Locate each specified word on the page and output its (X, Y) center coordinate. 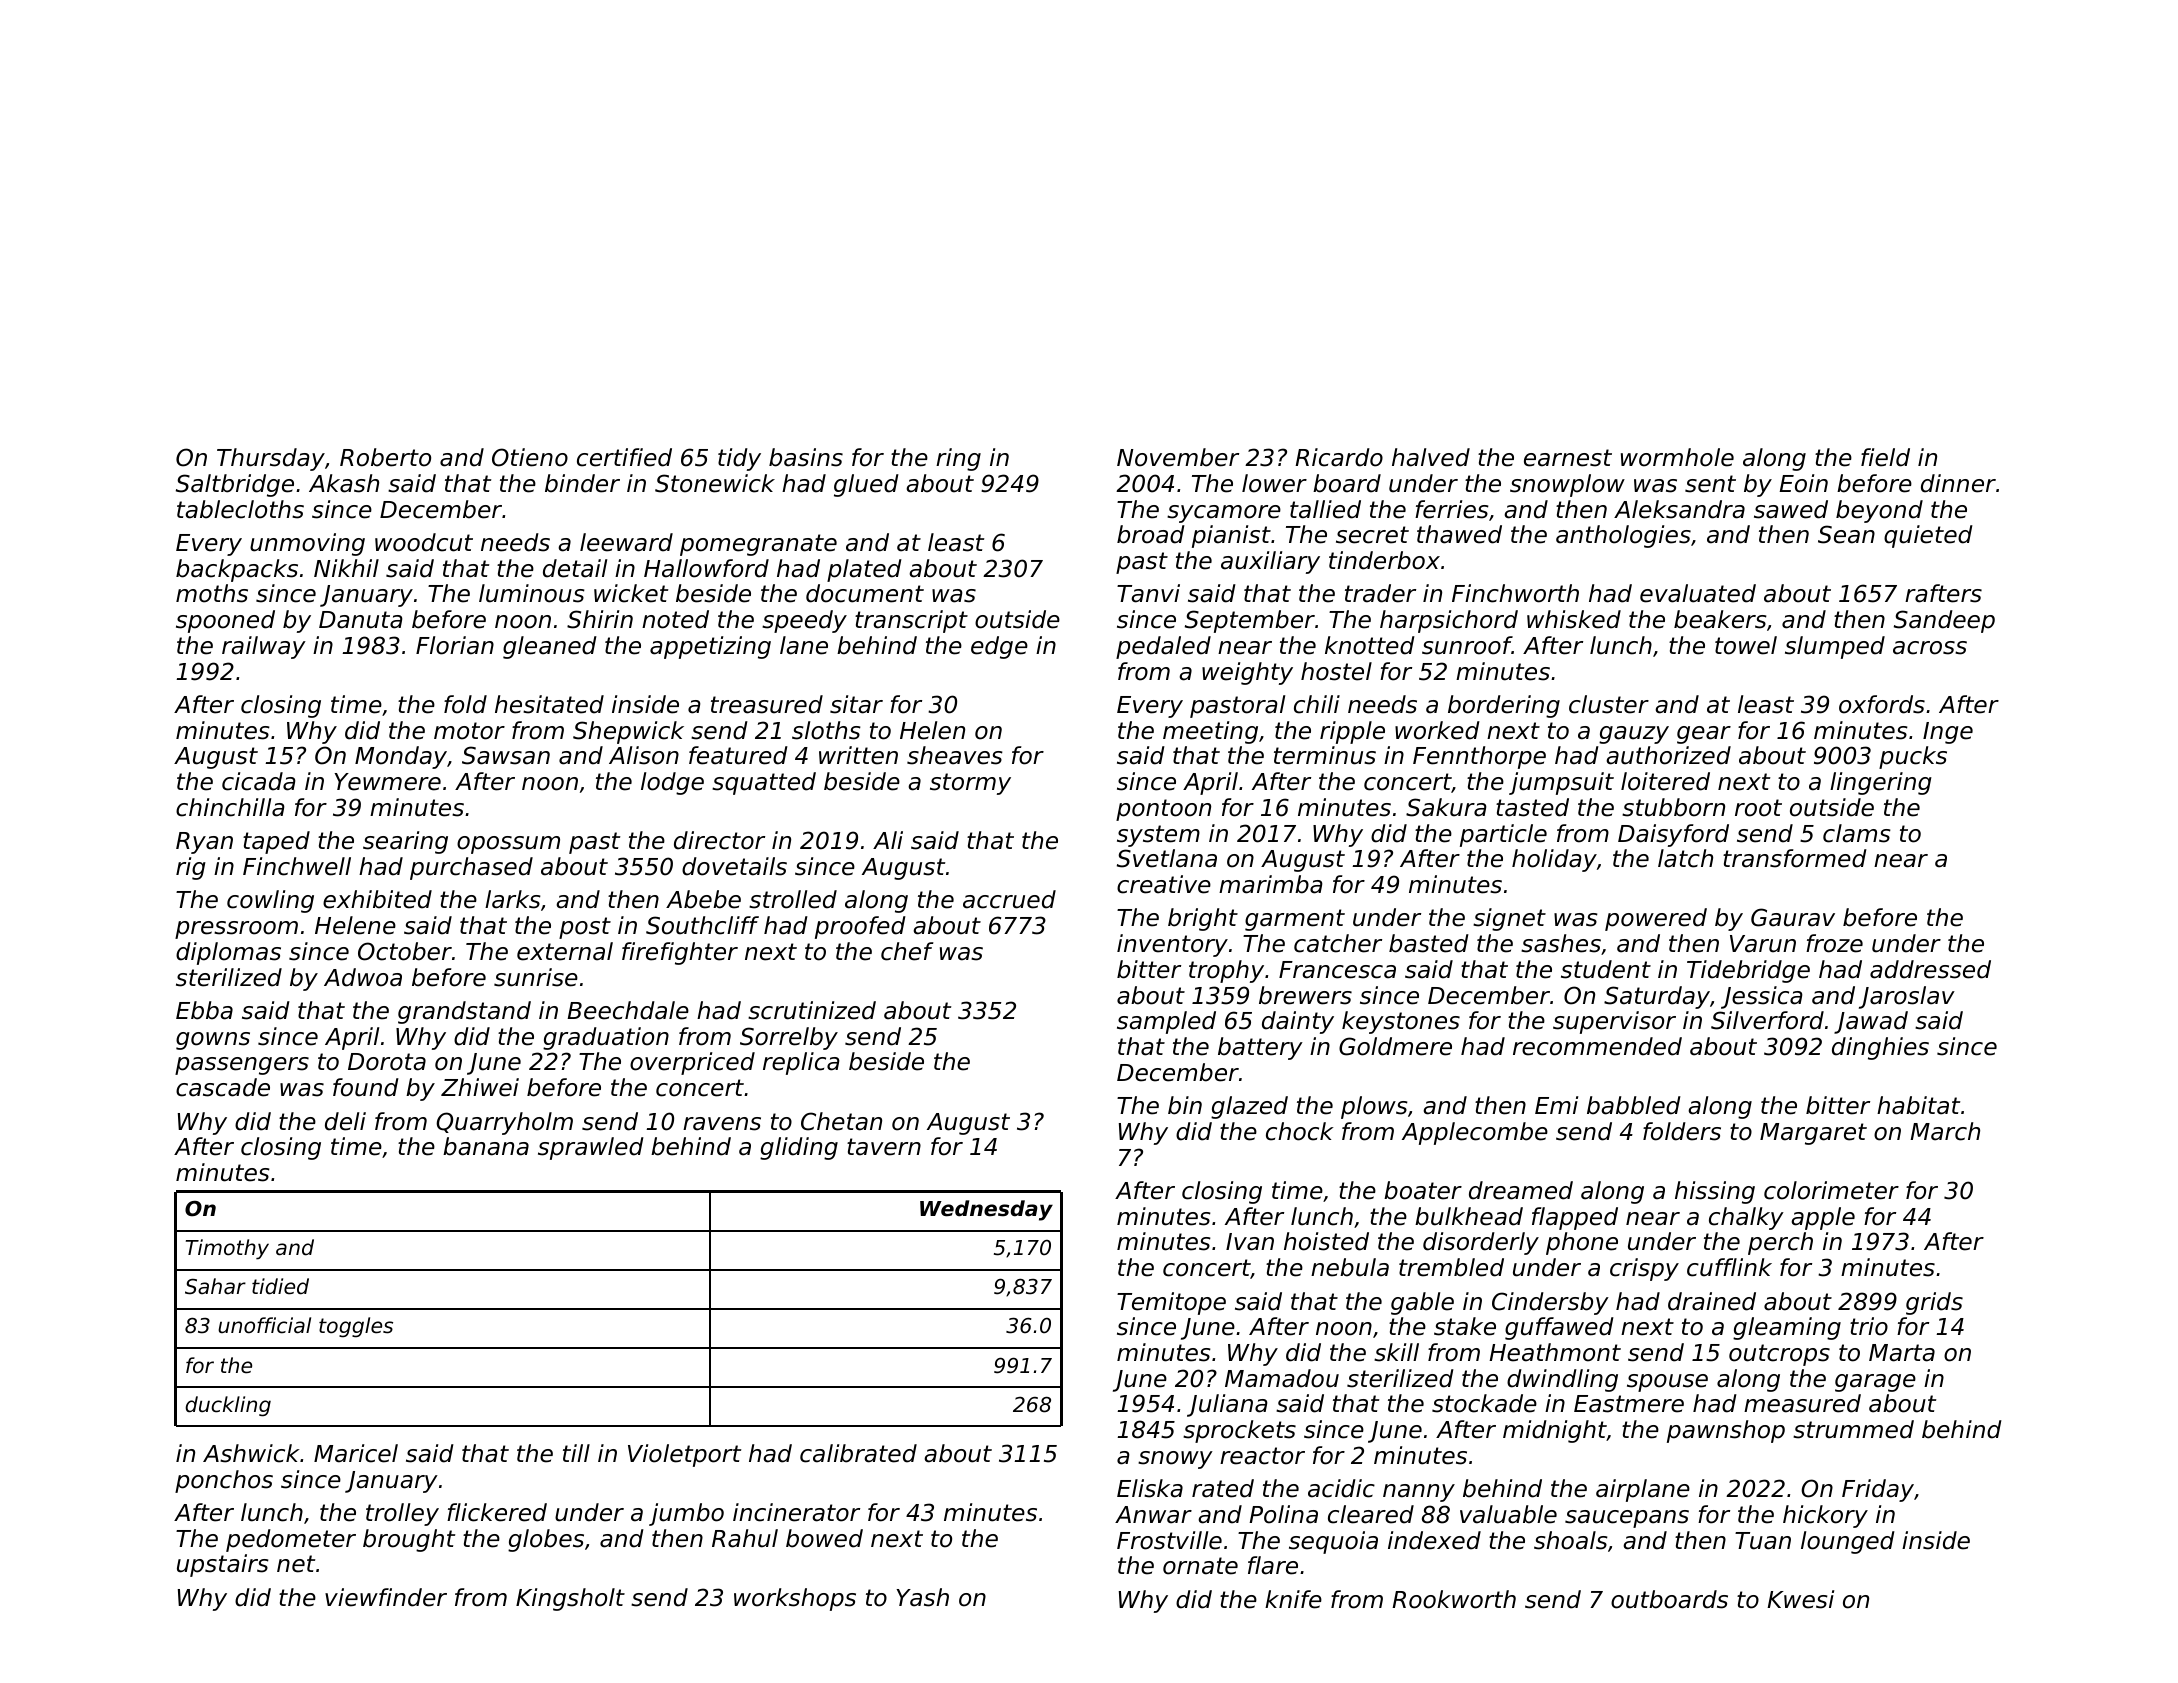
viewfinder (386, 1597)
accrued (1009, 899)
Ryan (204, 843)
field (1885, 457)
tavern (884, 1147)
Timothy (227, 1249)
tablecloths (240, 509)
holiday (1554, 860)
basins (806, 457)
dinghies (1880, 1048)
